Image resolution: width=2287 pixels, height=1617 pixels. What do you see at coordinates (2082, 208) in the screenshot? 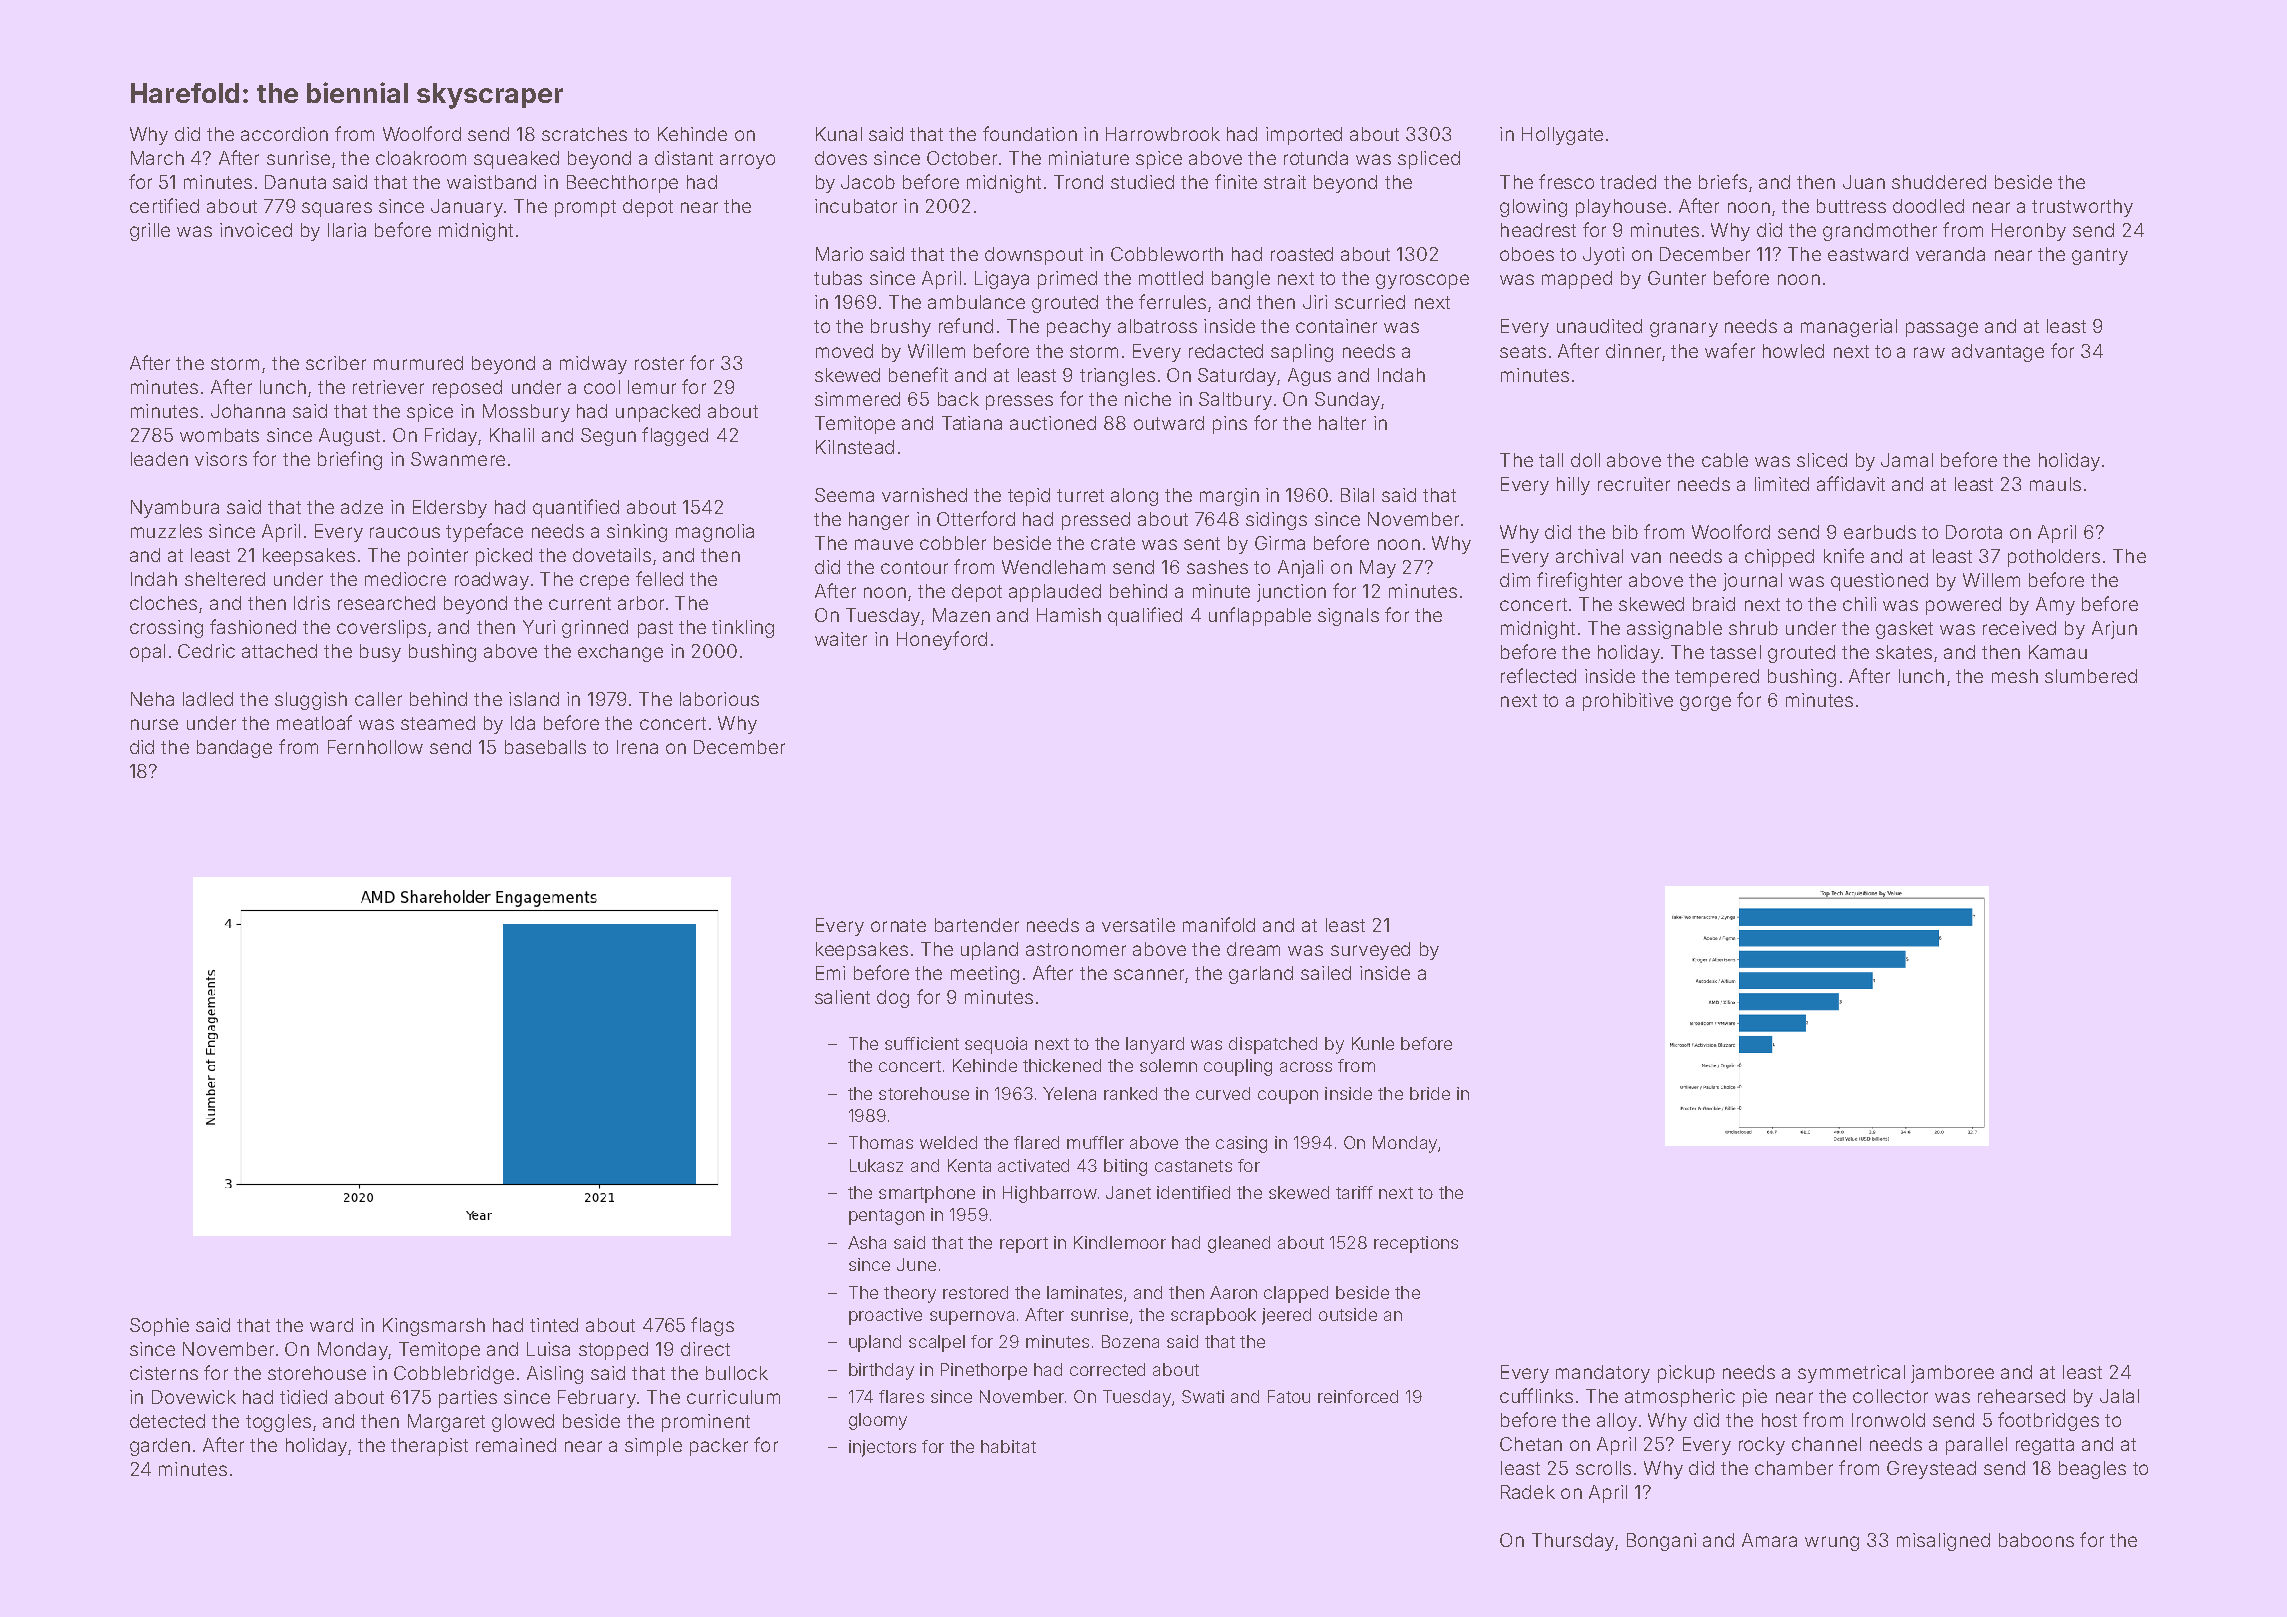
I see `trustworthy` at bounding box center [2082, 208].
